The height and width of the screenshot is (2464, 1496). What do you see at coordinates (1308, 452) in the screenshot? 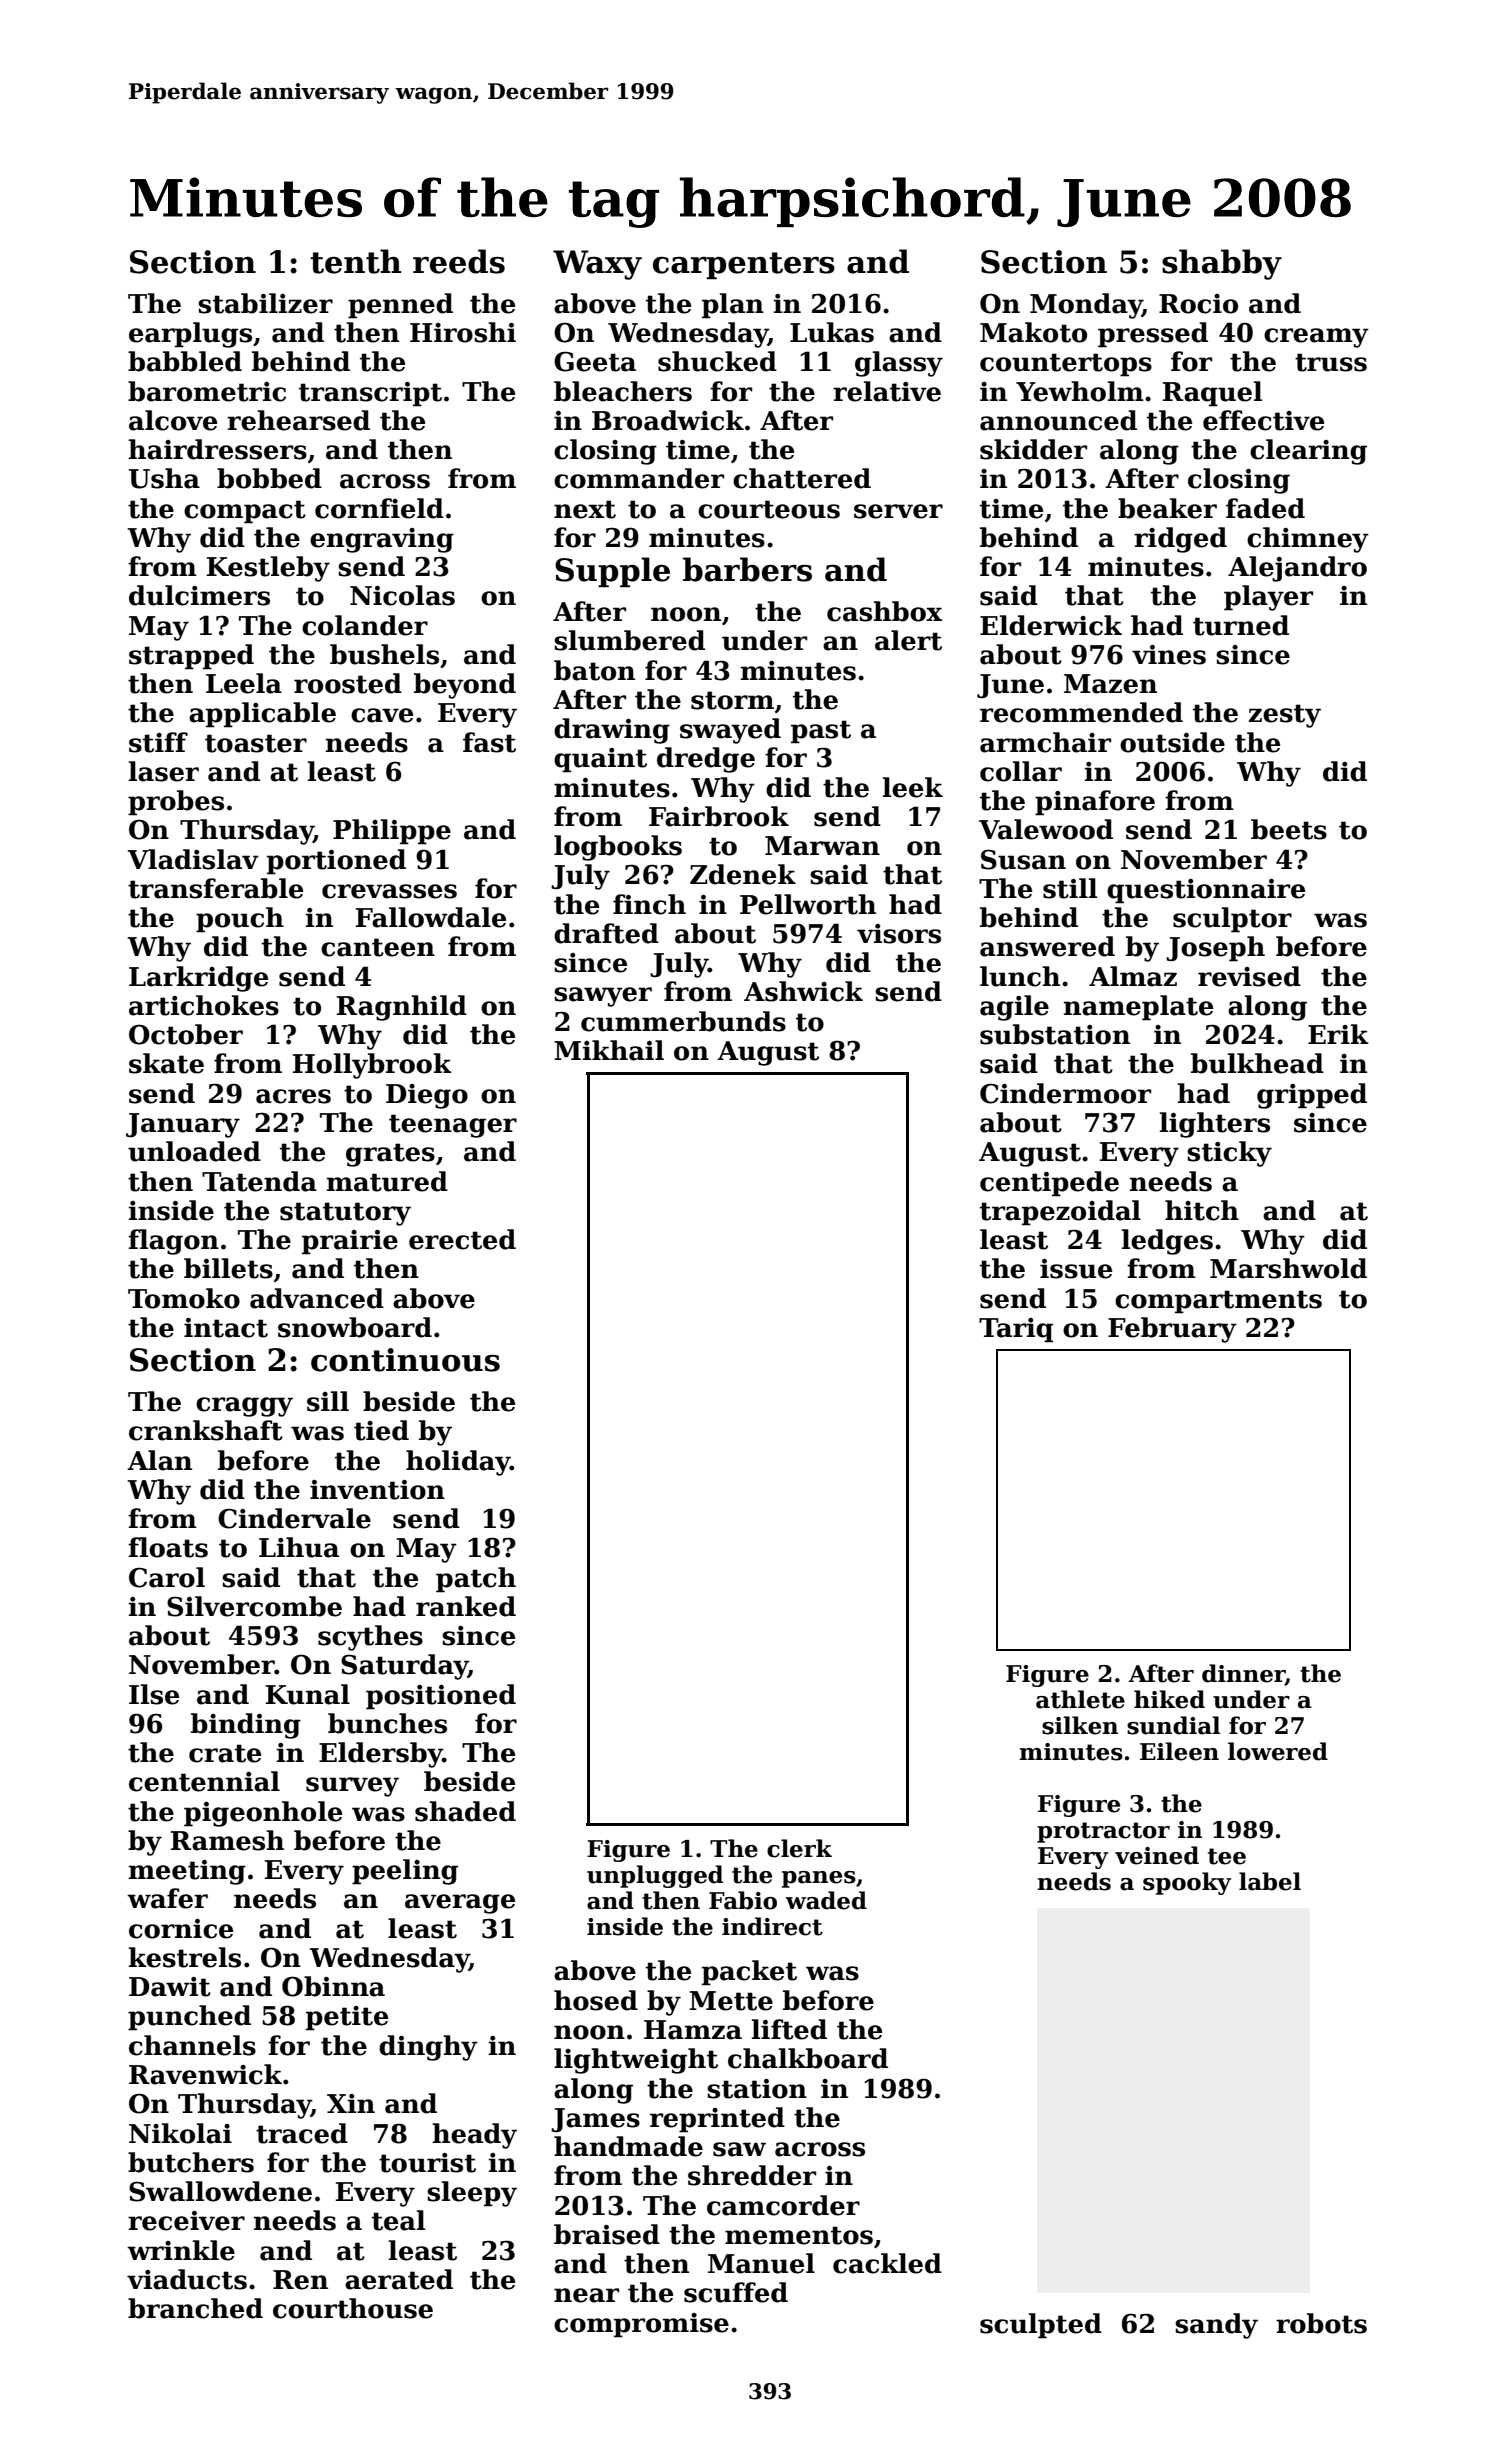
I see `clearing` at bounding box center [1308, 452].
